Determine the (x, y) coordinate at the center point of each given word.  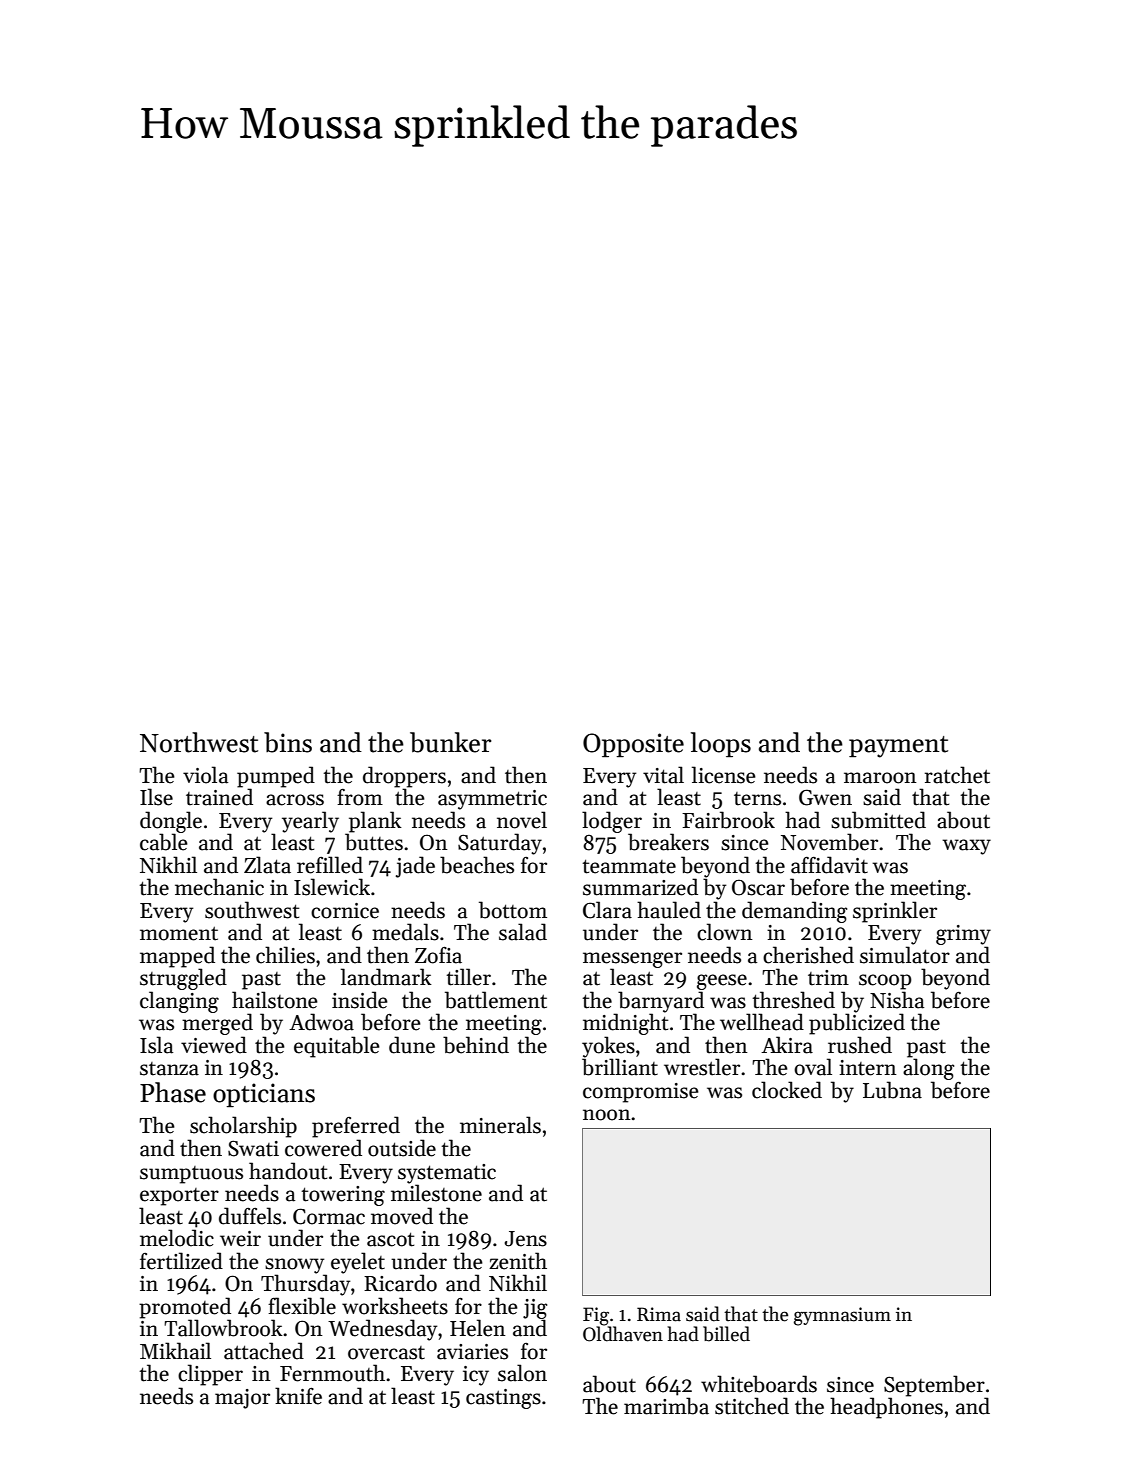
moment (179, 933)
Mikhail (175, 1351)
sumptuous (191, 1175)
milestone (436, 1193)
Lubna (892, 1090)
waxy (966, 847)
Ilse (156, 797)
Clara (607, 910)
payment (898, 747)
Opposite (633, 745)
